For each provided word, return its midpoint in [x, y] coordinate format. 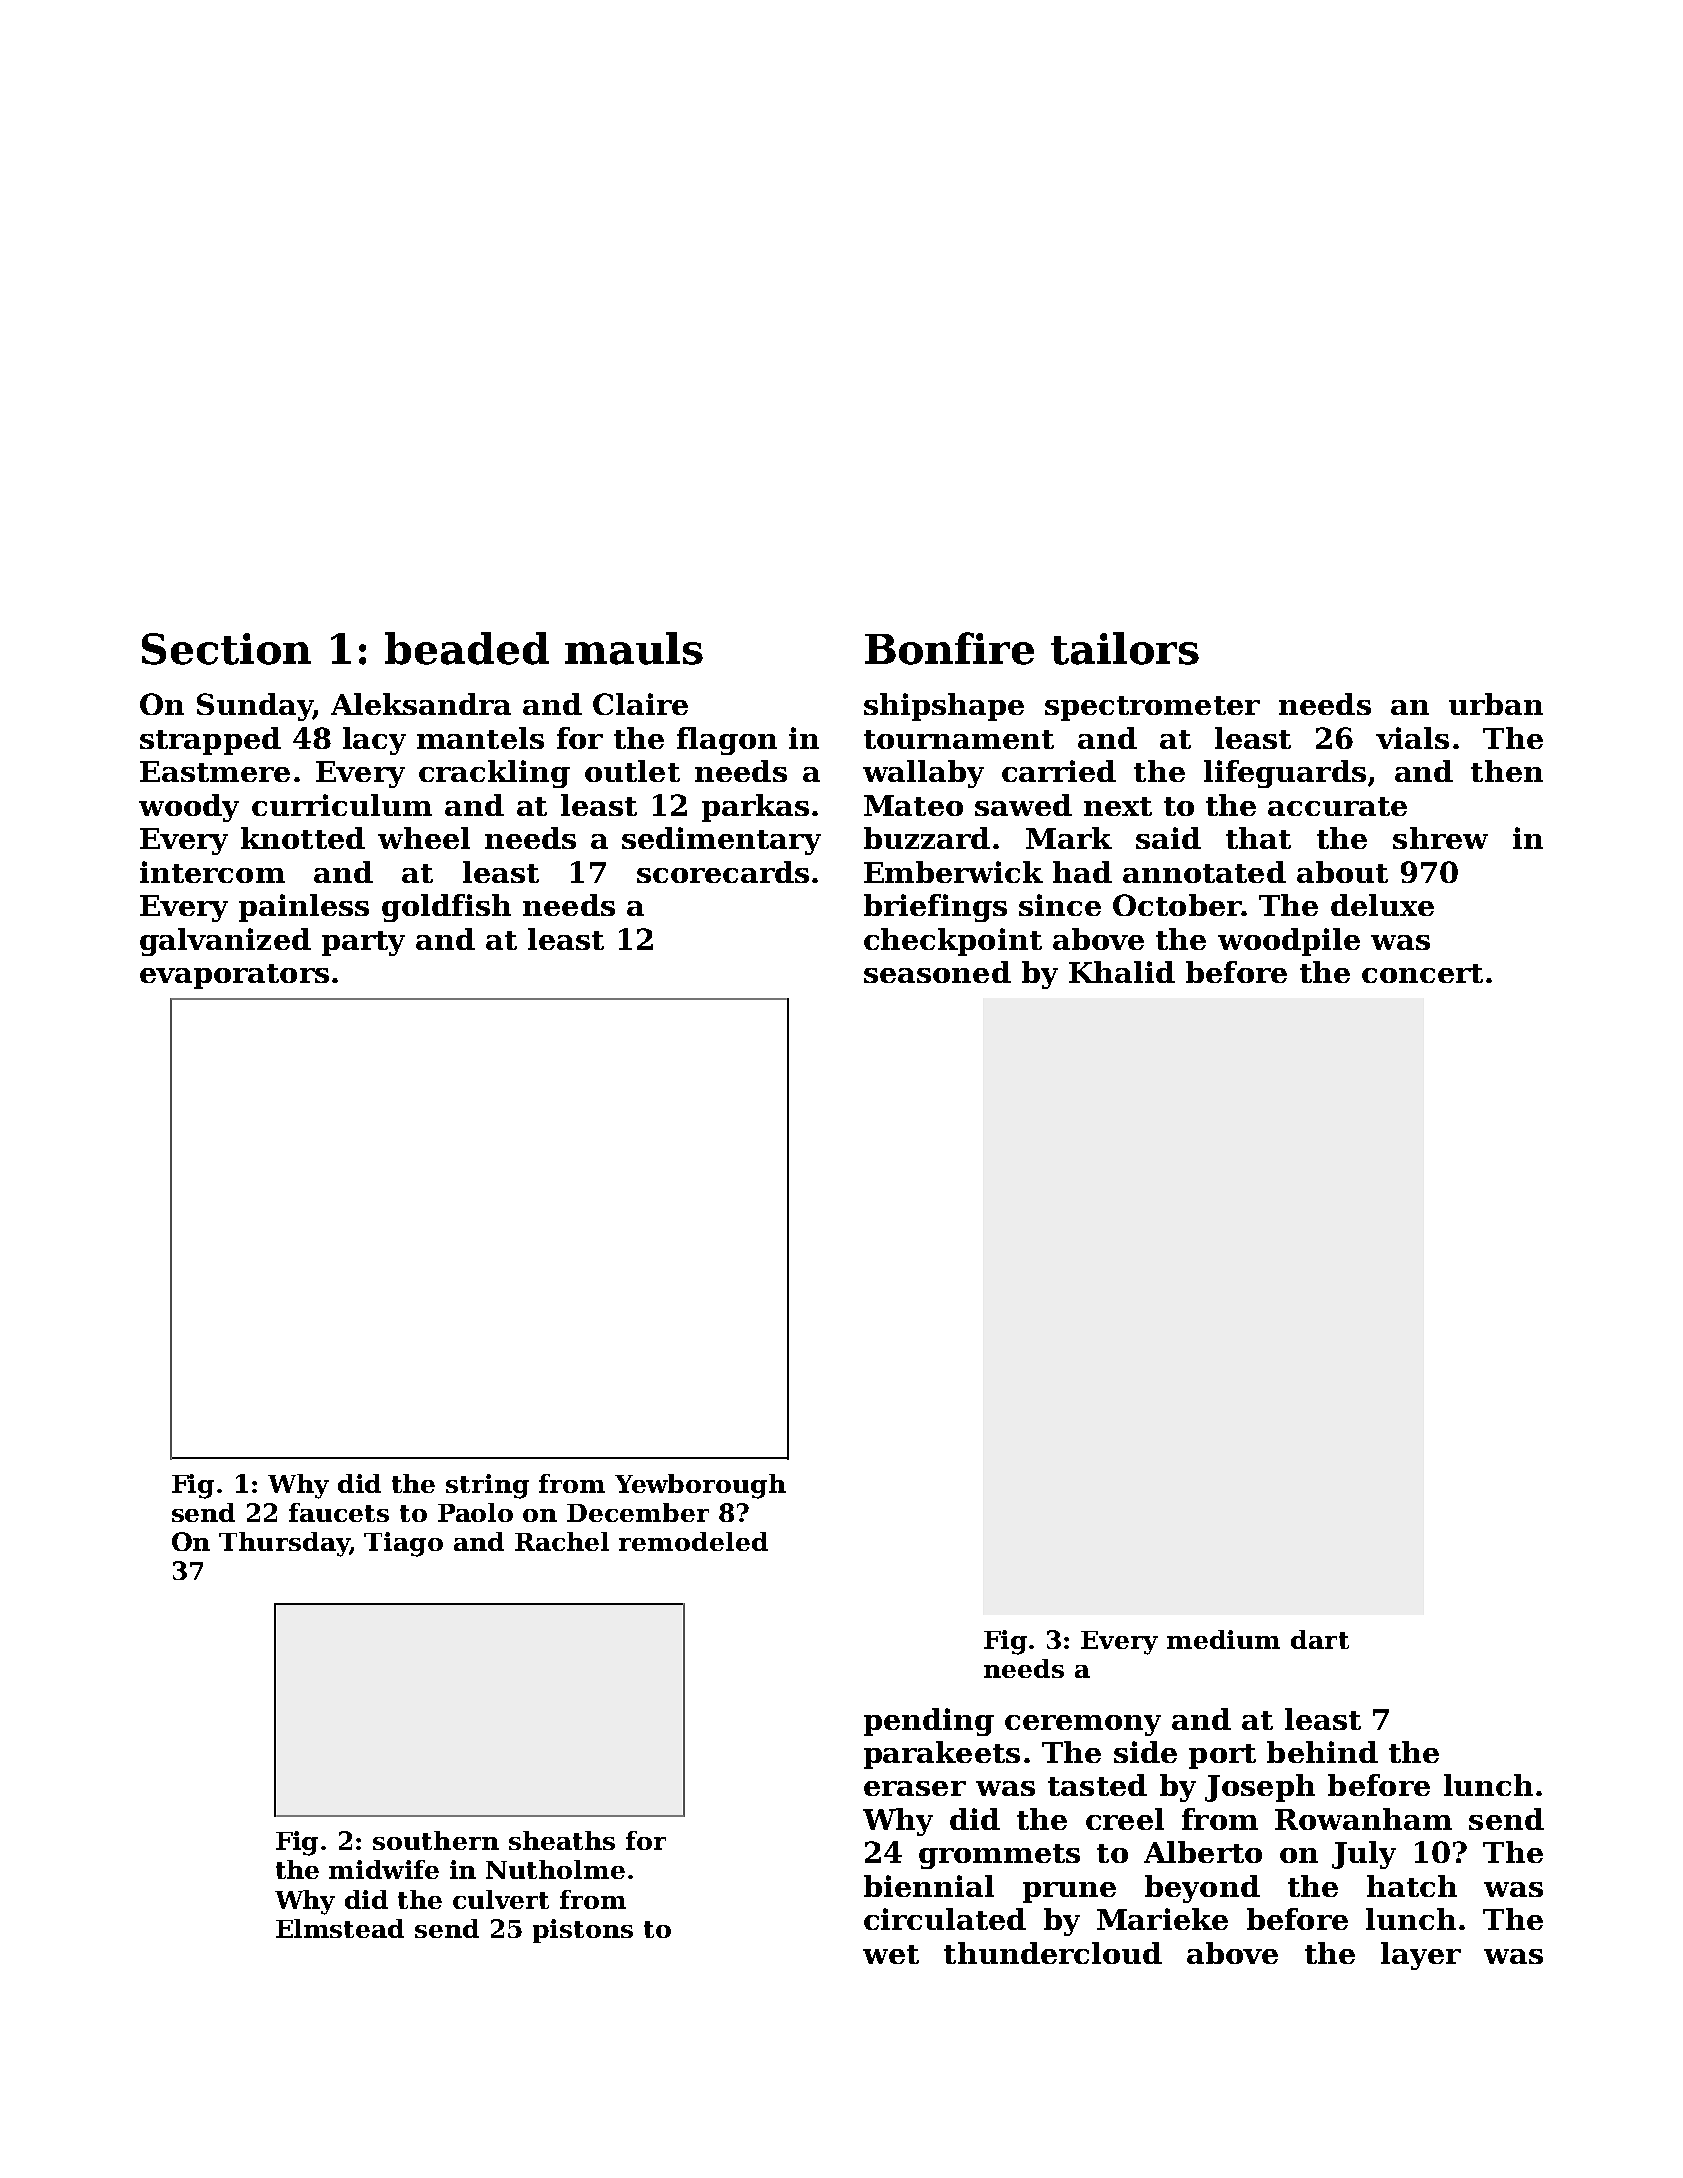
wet [891, 1954]
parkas [755, 808]
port [1222, 1756]
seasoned [937, 972]
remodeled [693, 1541]
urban [1496, 704]
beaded [467, 648]
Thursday [284, 1544]
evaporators [234, 976]
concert [1422, 973]
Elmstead [340, 1928]
